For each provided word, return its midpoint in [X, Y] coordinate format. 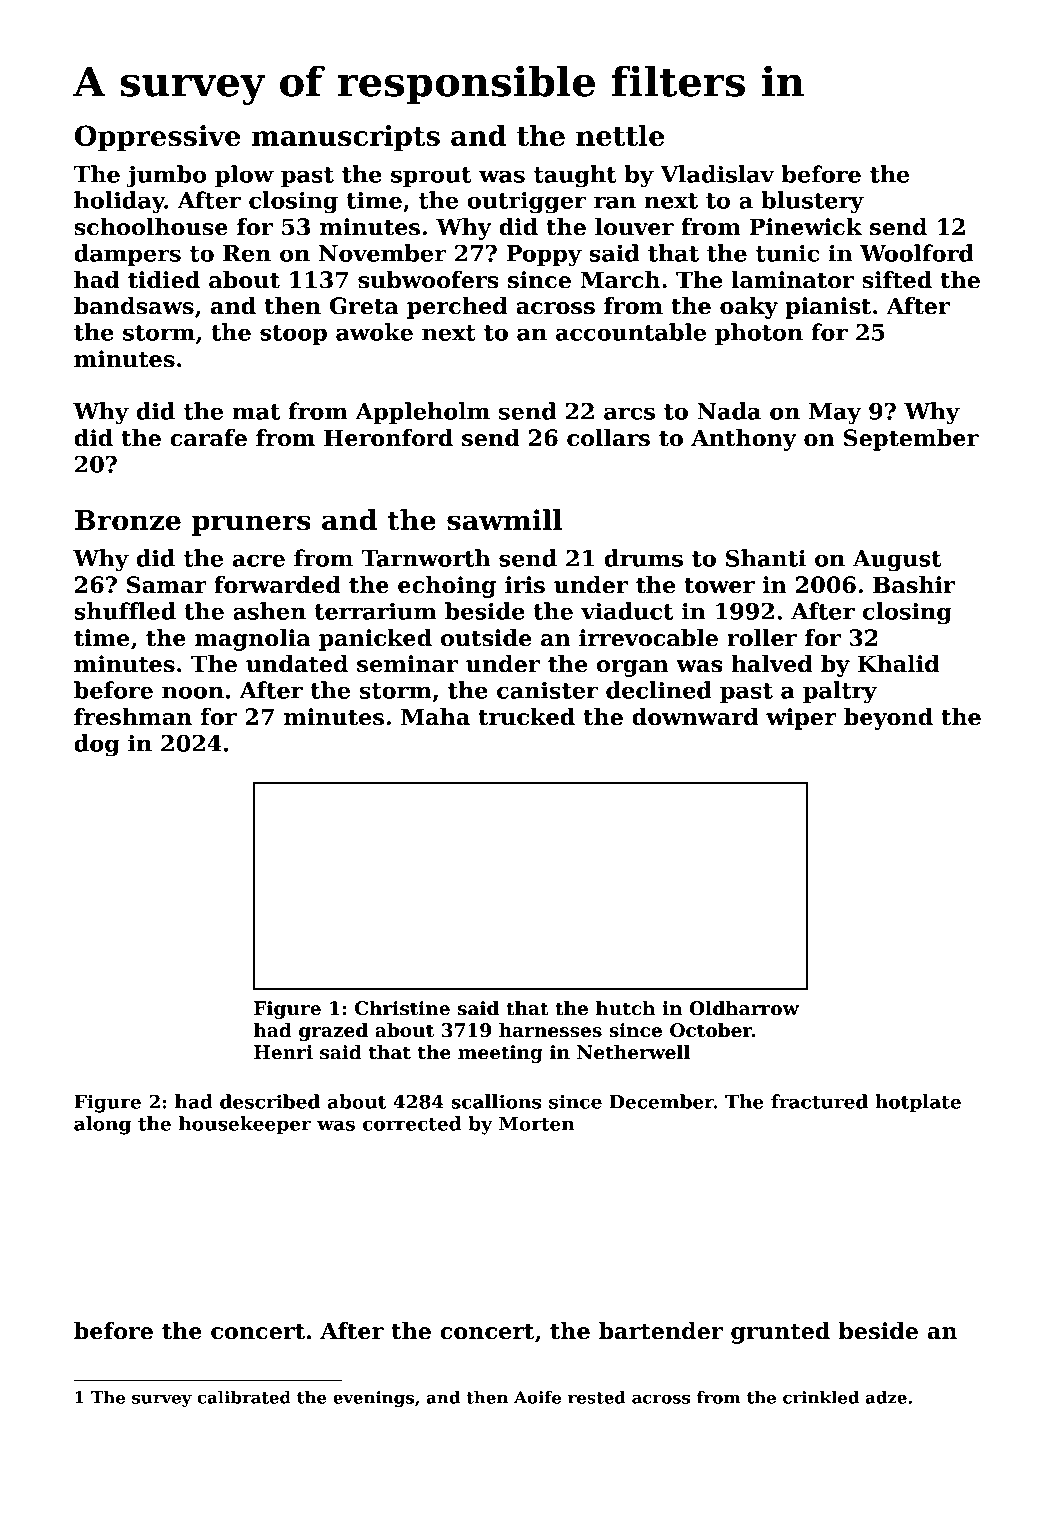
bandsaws [134, 306]
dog [97, 745]
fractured [819, 1101]
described [270, 1101]
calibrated [244, 1397]
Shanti [766, 558]
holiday [119, 202]
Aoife [537, 1397]
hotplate [918, 1103]
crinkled [821, 1397]
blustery [812, 202]
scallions [496, 1101]
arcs [629, 413]
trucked [526, 717]
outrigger [526, 203]
